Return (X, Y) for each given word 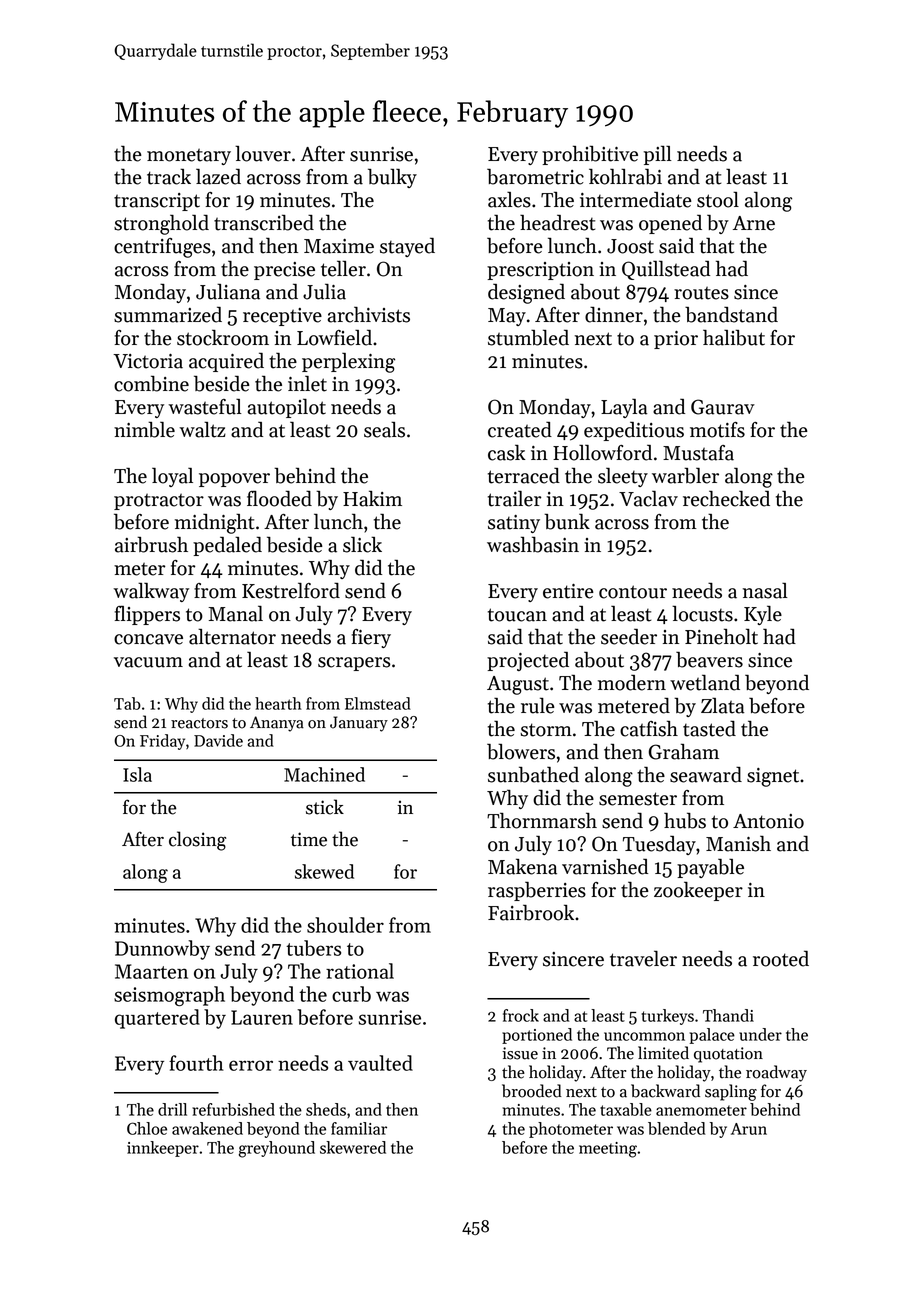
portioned (537, 1036)
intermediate (636, 199)
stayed (407, 247)
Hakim (372, 498)
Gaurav (723, 407)
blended (677, 1128)
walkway (151, 592)
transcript (157, 202)
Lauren (262, 1017)
